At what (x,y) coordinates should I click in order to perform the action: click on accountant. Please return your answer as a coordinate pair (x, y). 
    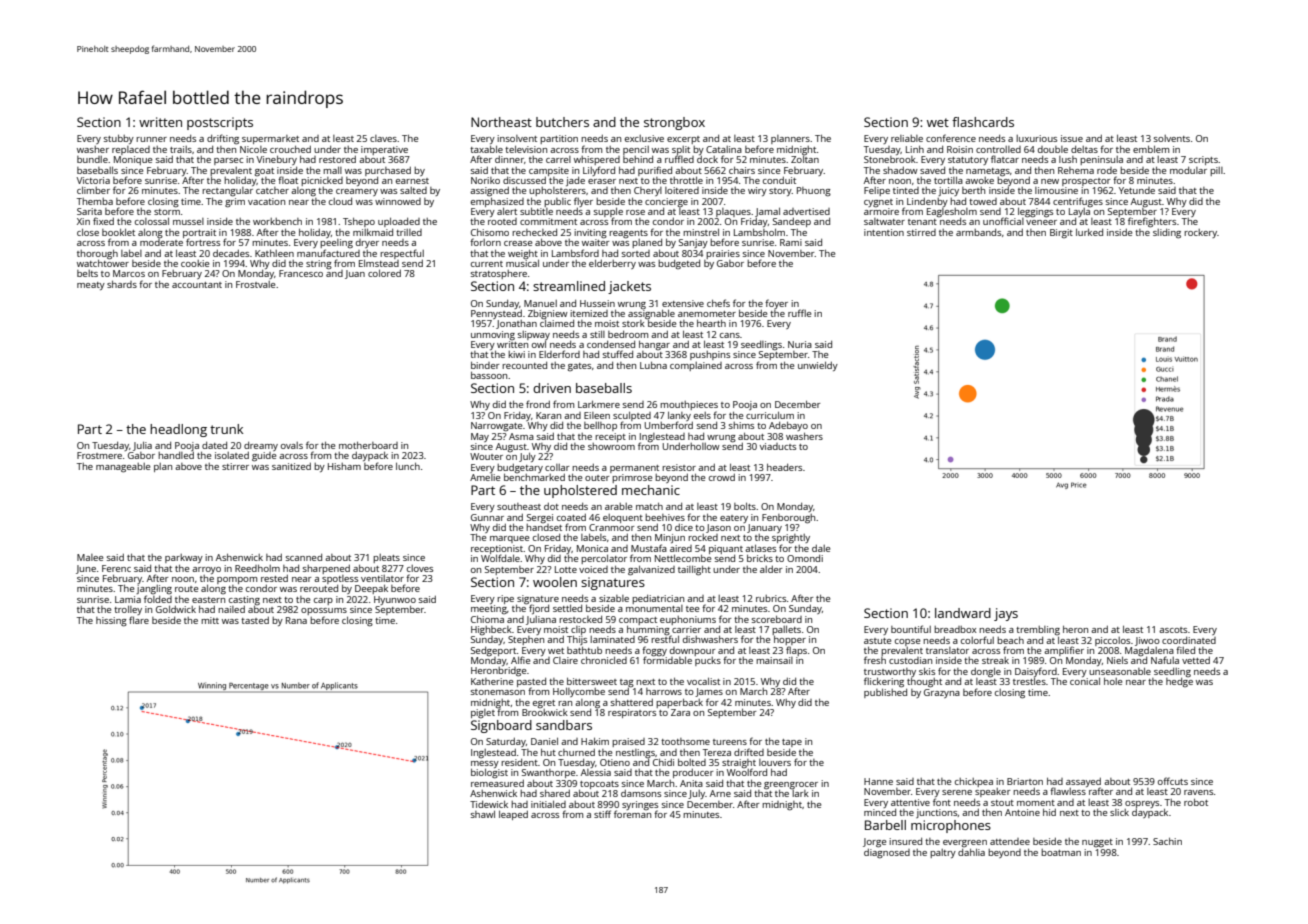
    Looking at the image, I should click on (197, 285).
